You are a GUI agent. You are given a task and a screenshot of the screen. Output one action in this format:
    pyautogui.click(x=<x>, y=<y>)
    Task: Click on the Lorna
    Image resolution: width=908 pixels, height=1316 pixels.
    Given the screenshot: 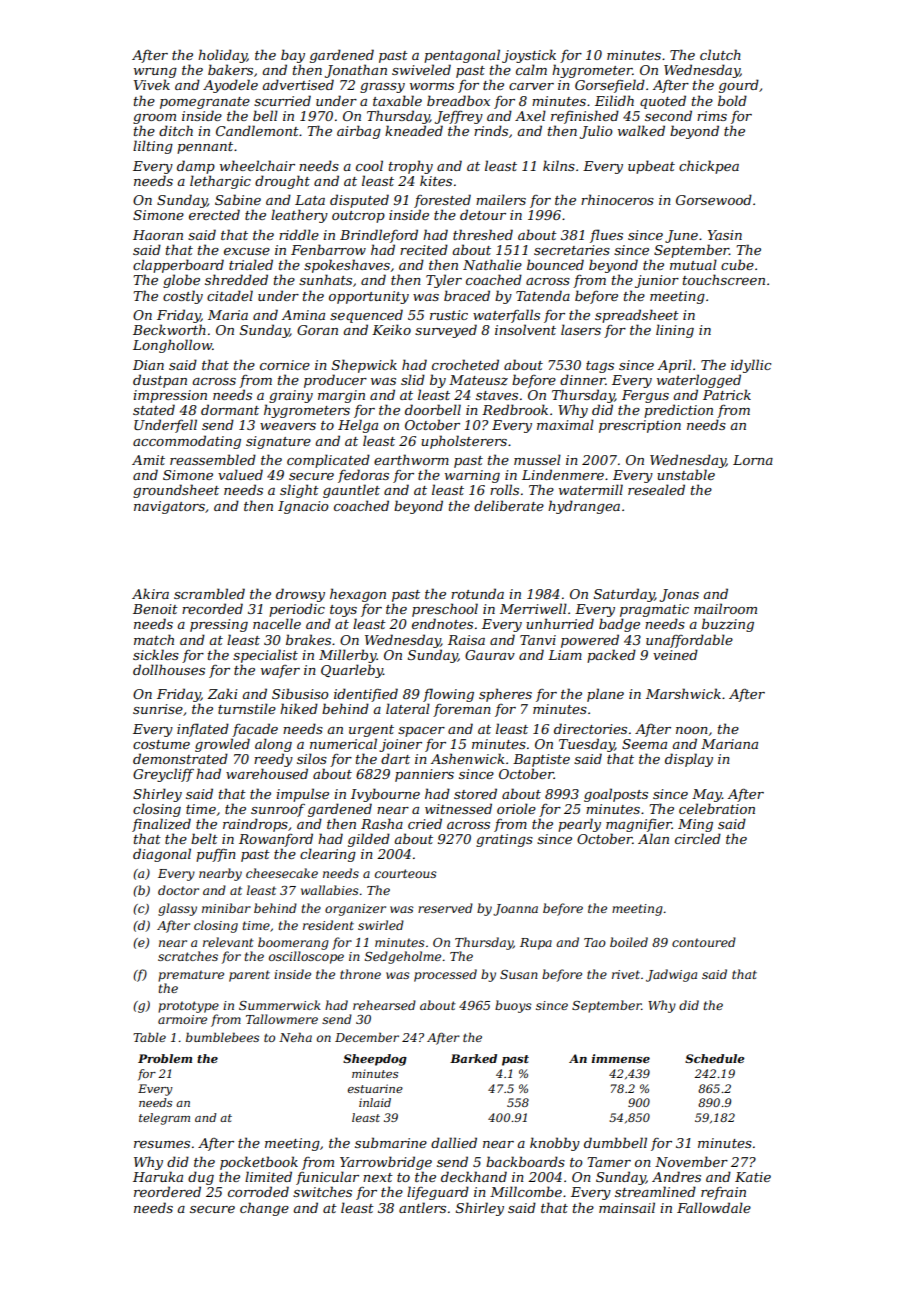 What is the action you would take?
    pyautogui.click(x=753, y=460)
